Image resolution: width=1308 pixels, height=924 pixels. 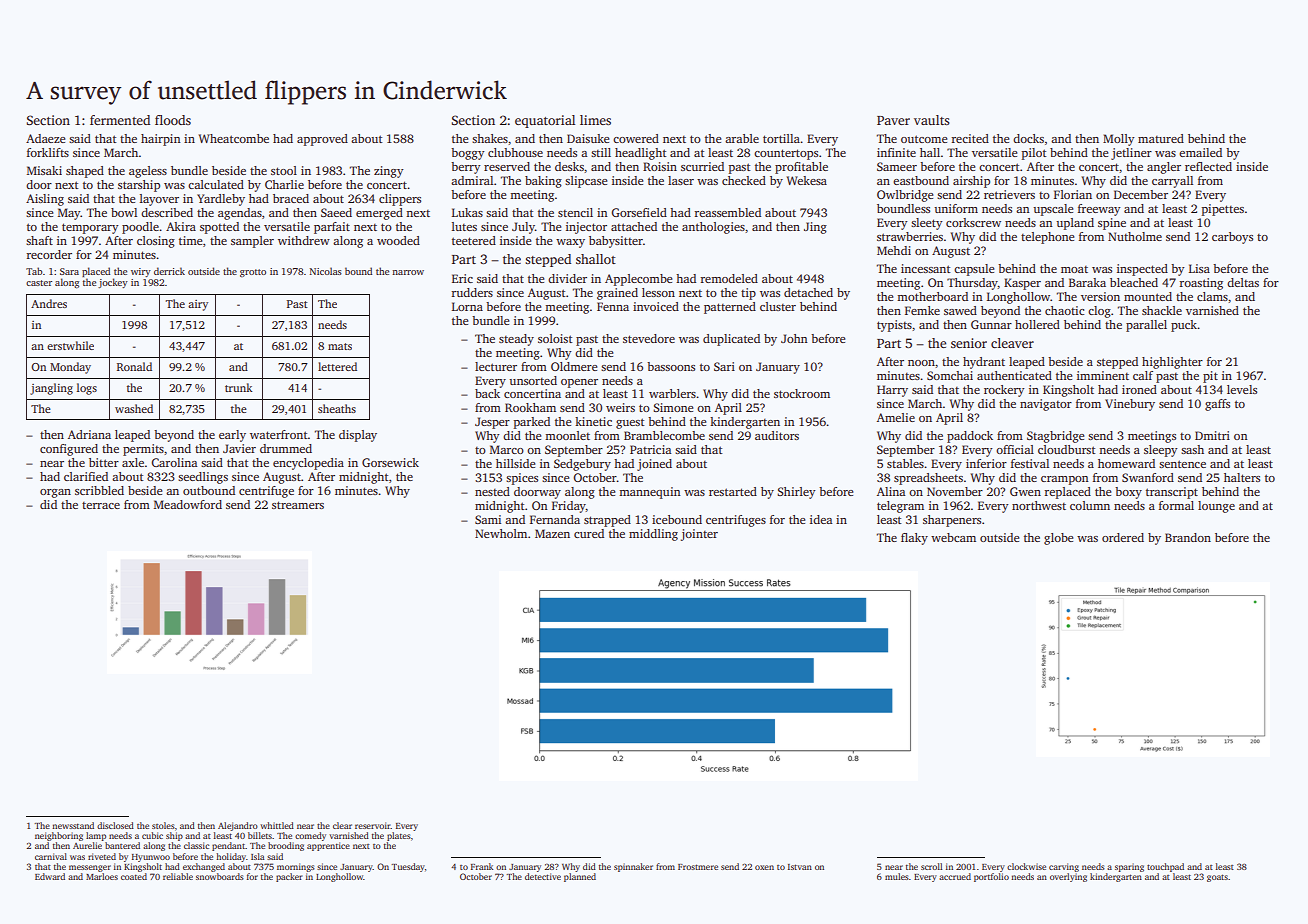 I want to click on globe, so click(x=1058, y=539).
